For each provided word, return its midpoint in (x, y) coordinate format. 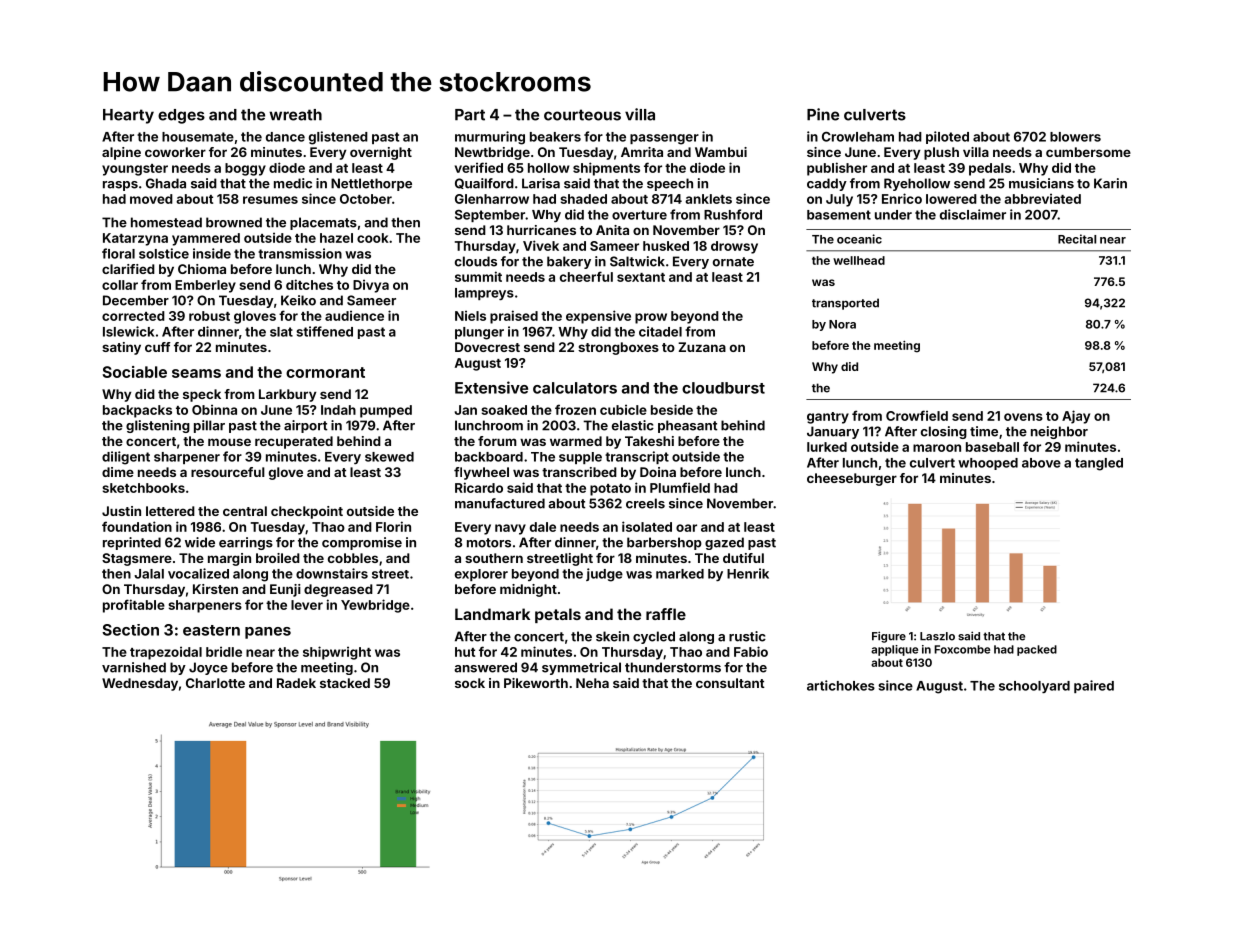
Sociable (135, 372)
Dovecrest (487, 347)
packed (1037, 650)
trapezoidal (166, 653)
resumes (270, 200)
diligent (126, 458)
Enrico (902, 198)
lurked (827, 447)
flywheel (481, 473)
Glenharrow (492, 199)
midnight (528, 590)
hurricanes (541, 230)
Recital (1077, 239)
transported (845, 304)
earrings (246, 543)
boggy (245, 169)
